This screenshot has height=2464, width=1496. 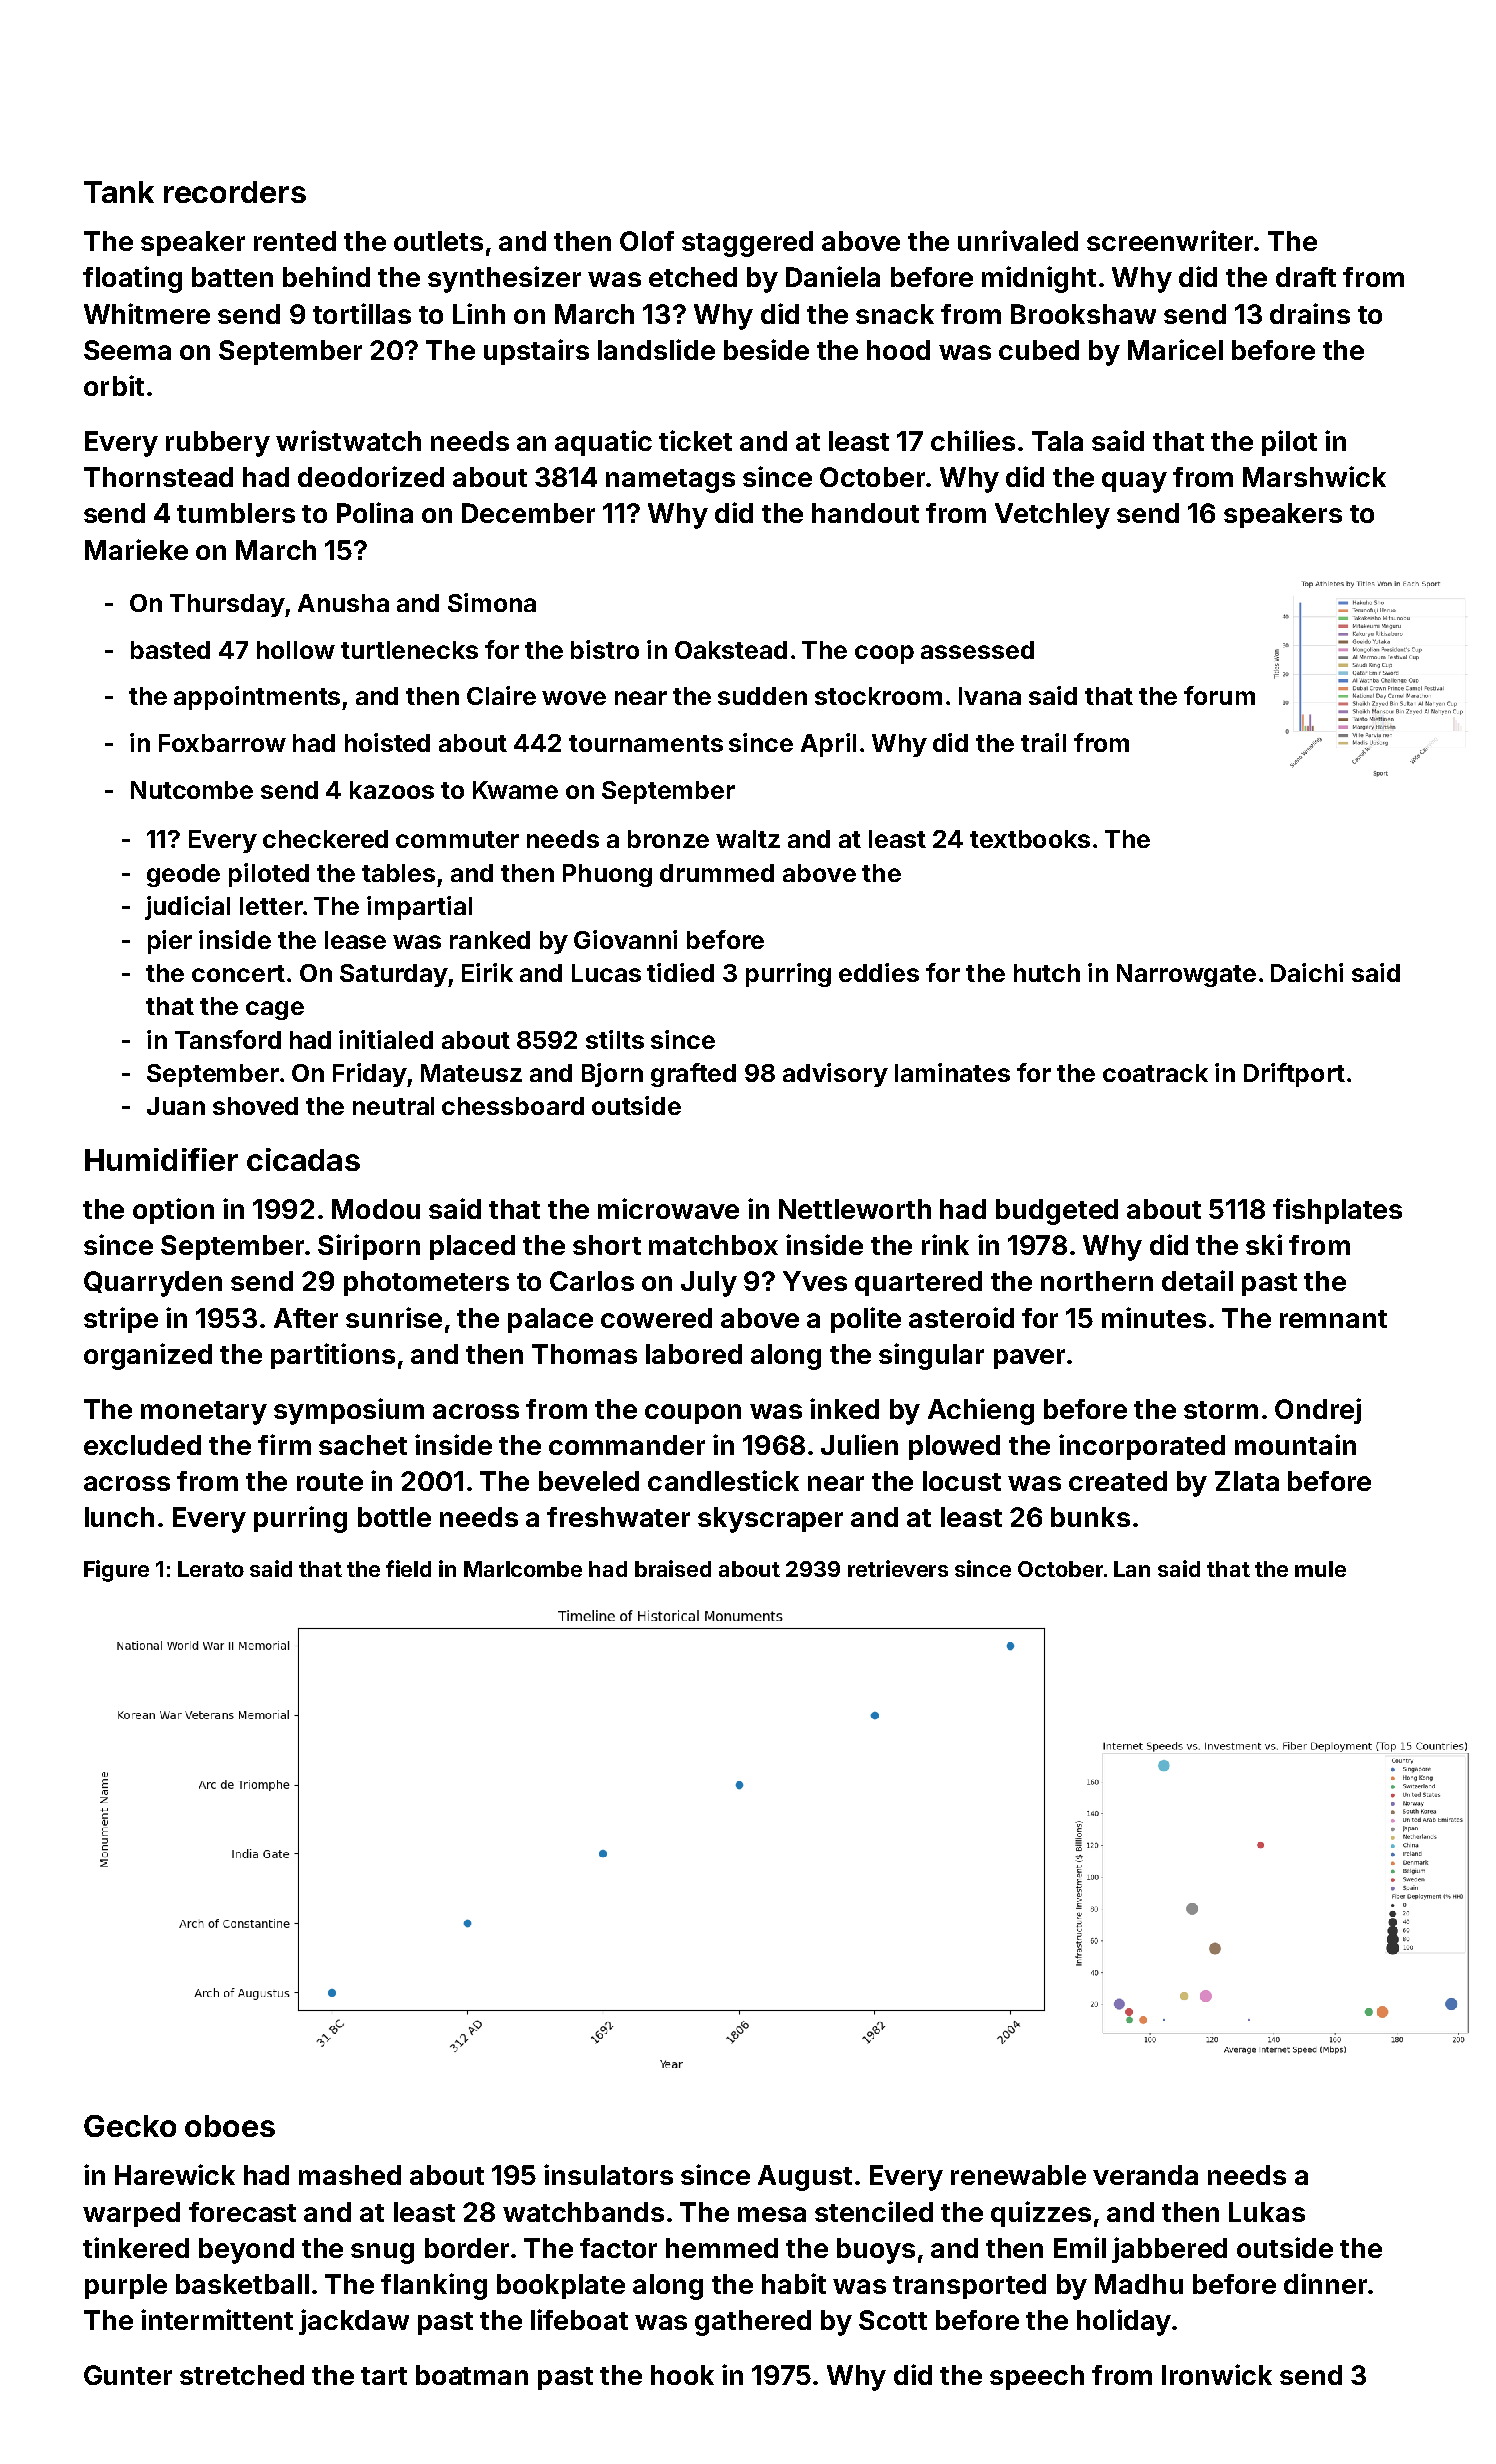 What do you see at coordinates (230, 2126) in the screenshot?
I see `oboes` at bounding box center [230, 2126].
